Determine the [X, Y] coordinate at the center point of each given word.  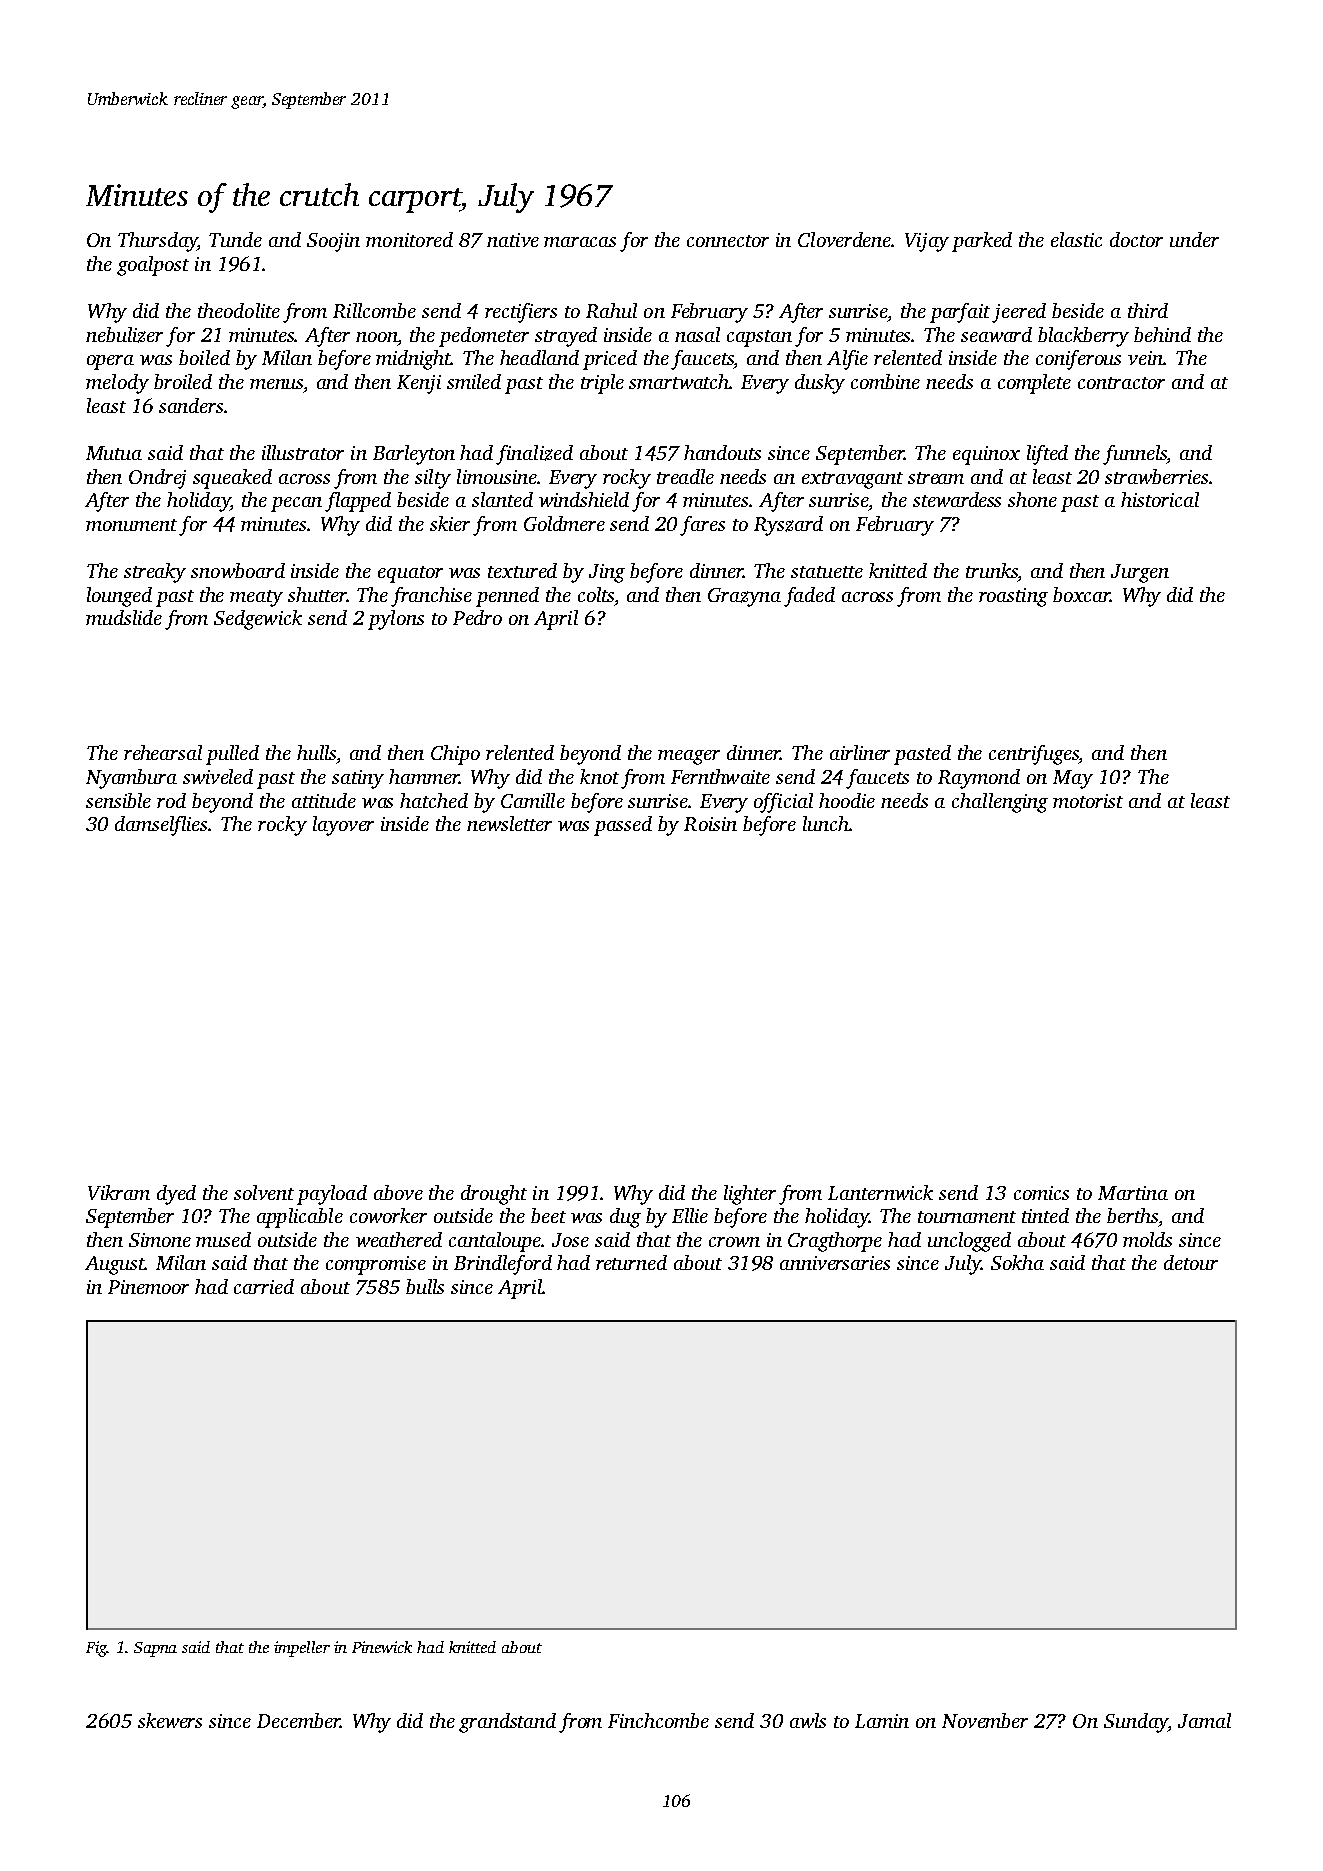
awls [808, 1720]
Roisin [710, 824]
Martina [1133, 1193]
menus [276, 384]
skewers [170, 1720]
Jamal [1204, 1720]
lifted [1047, 455]
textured [522, 570]
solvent [264, 1192]
